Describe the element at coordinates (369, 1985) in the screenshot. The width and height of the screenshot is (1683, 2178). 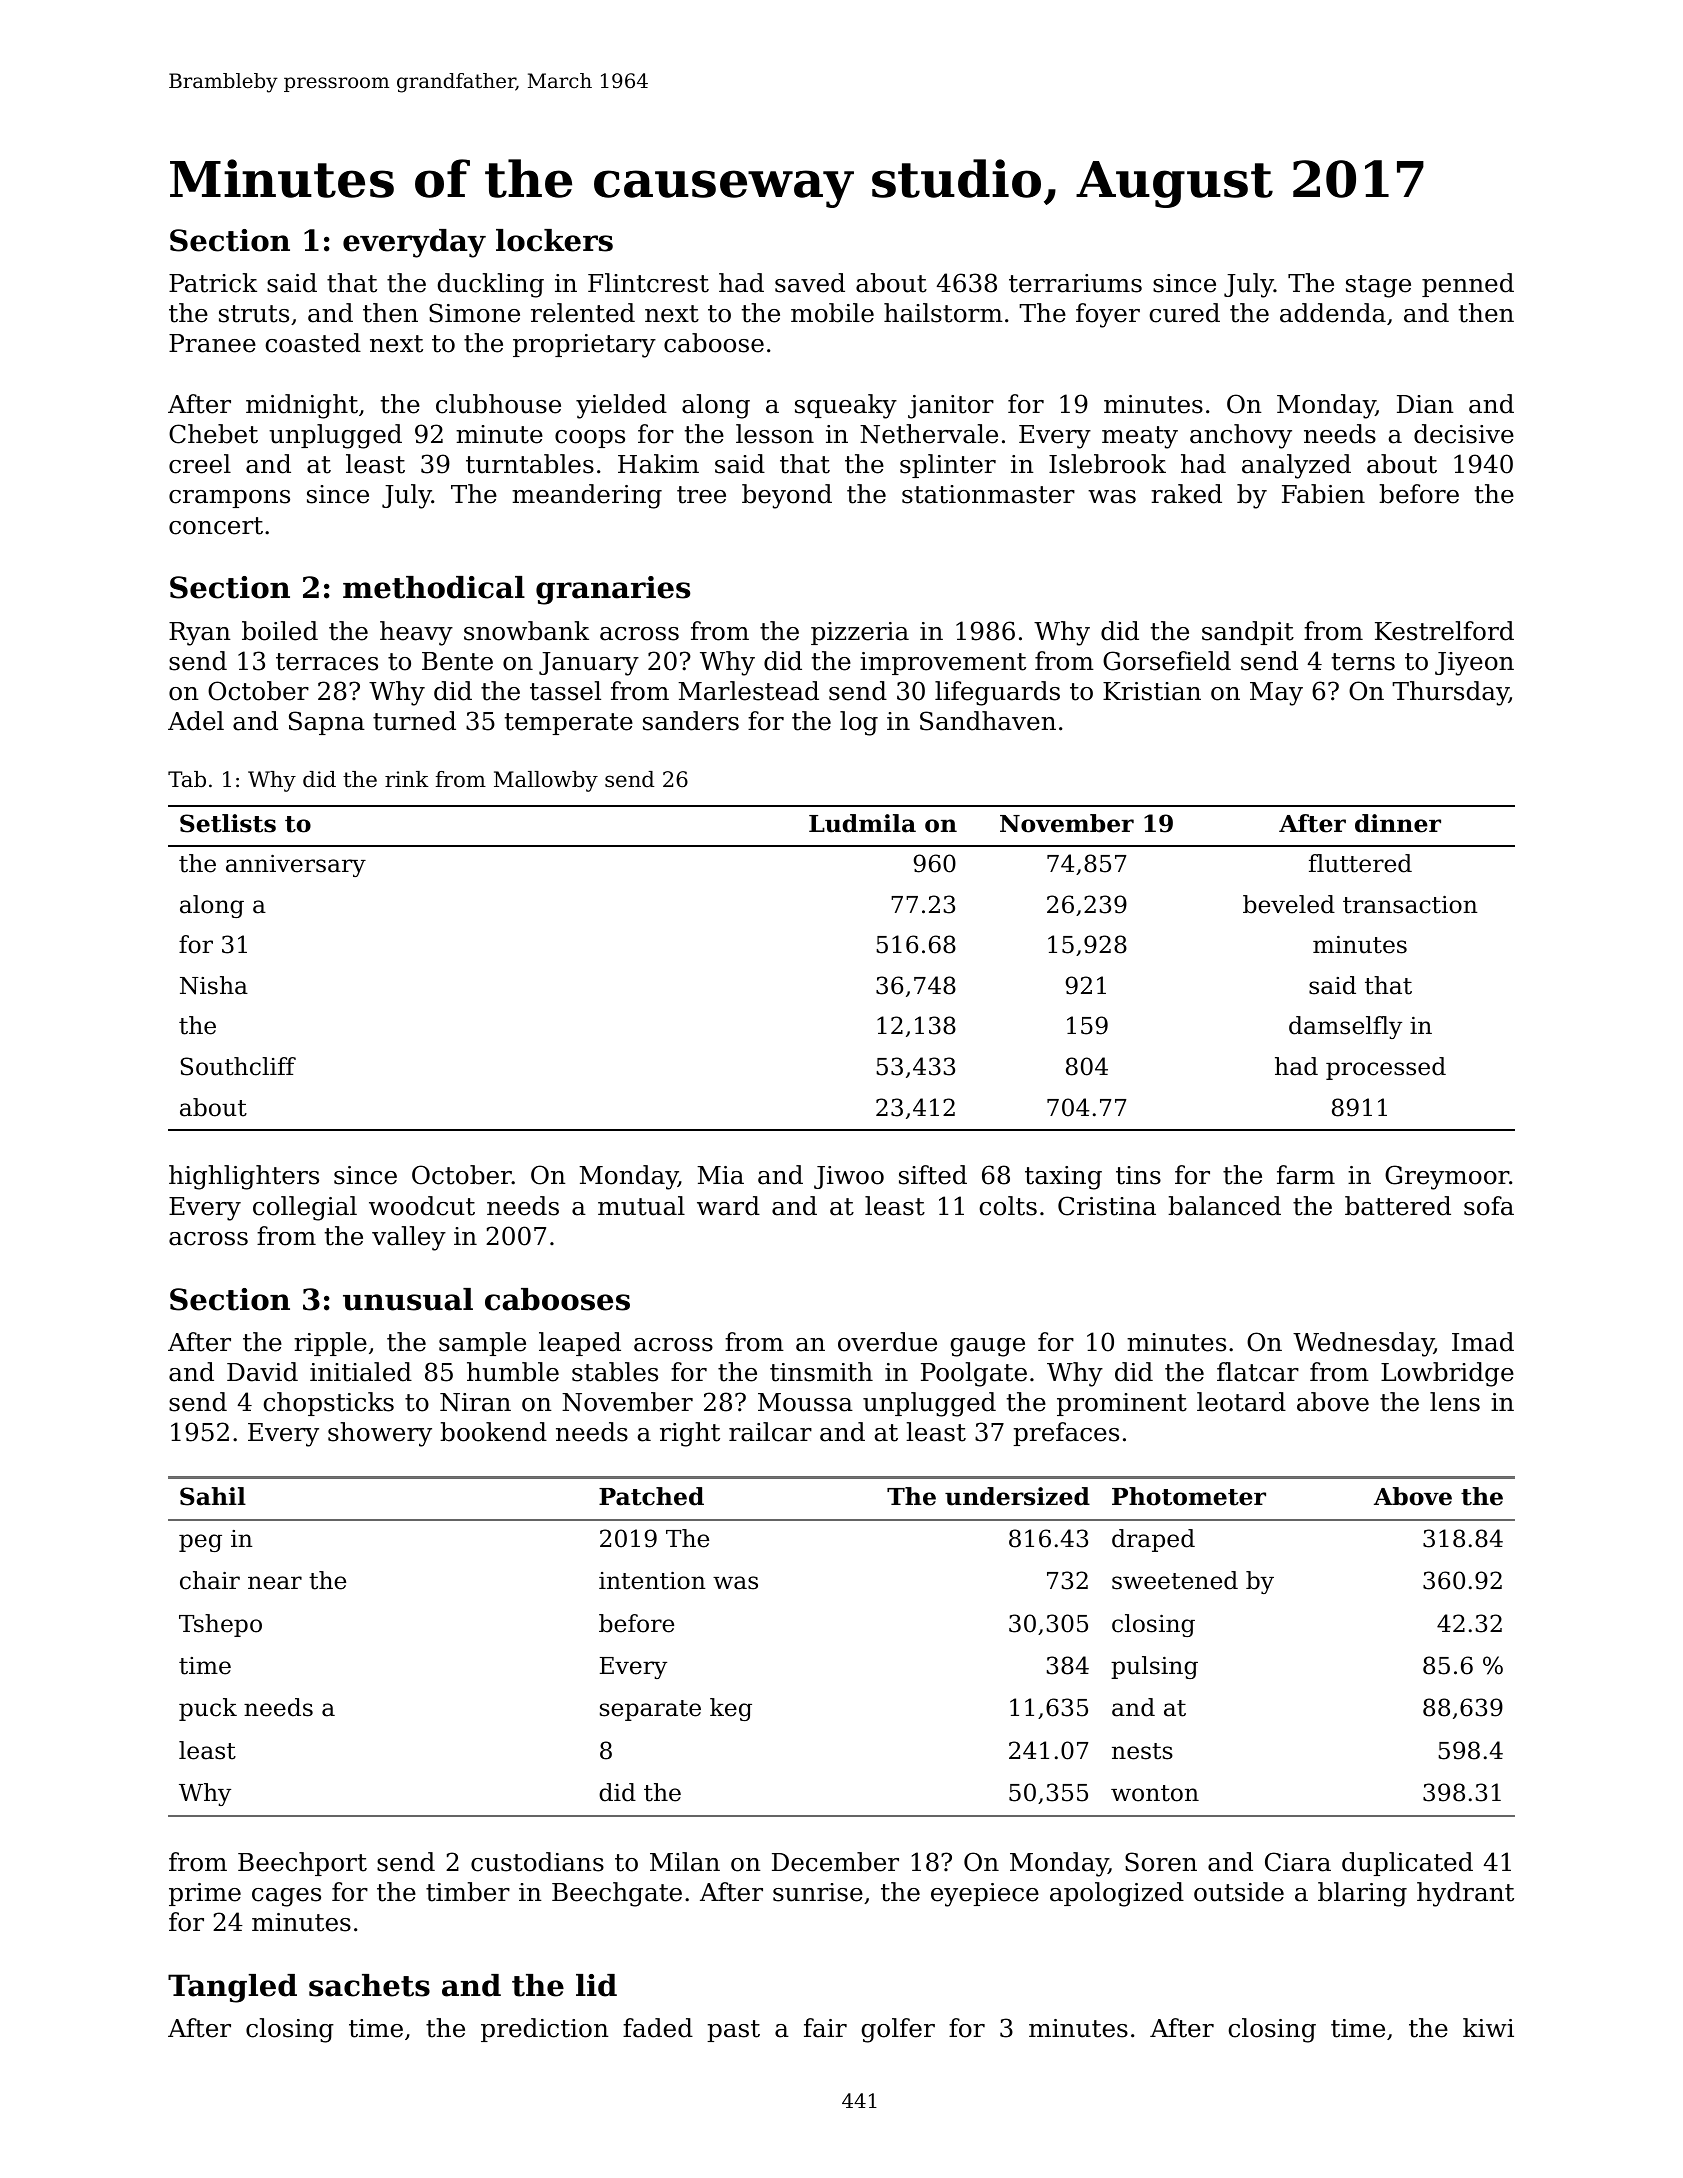
I see `sachets` at that location.
